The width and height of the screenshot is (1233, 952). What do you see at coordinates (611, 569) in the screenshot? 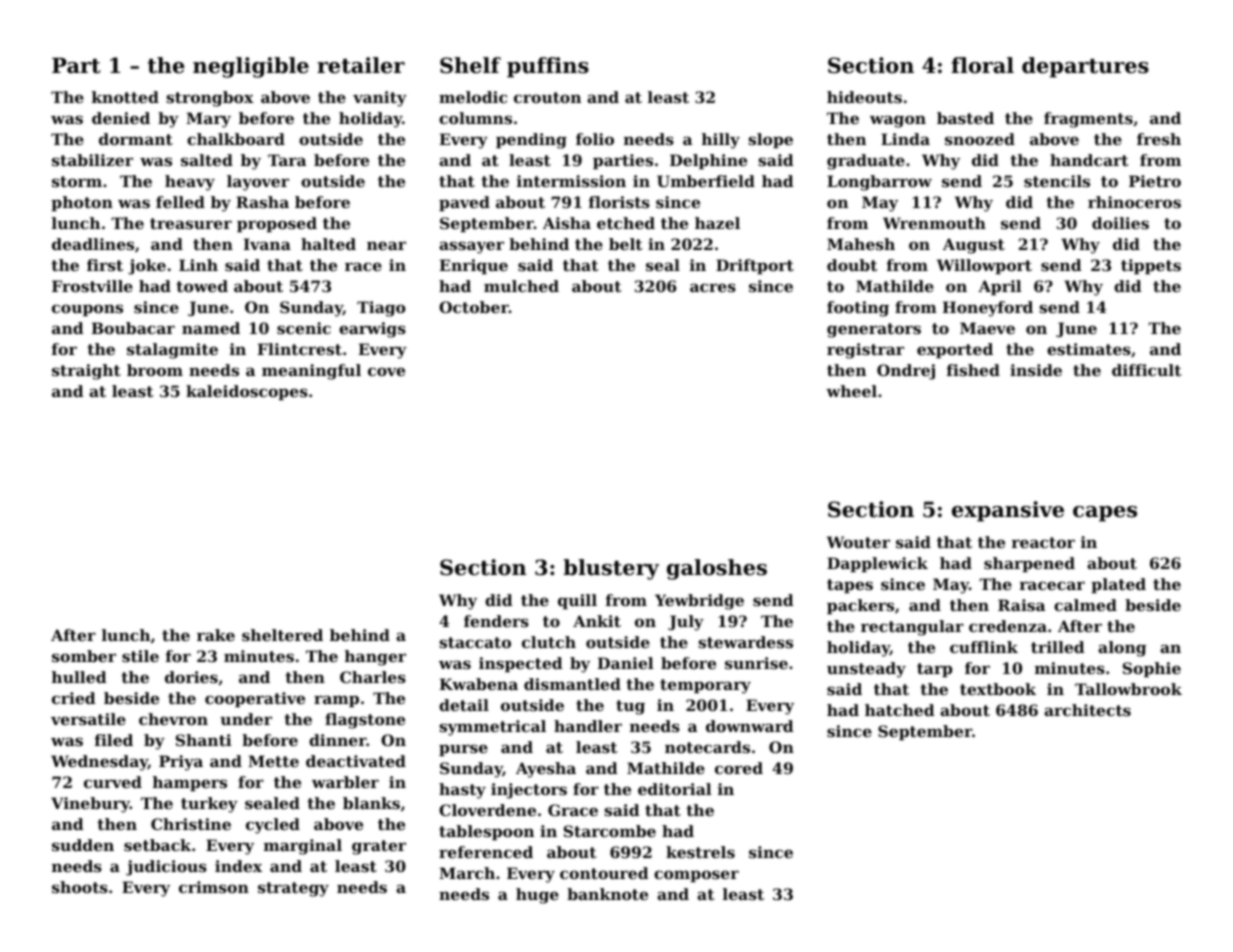
I see `blustery` at bounding box center [611, 569].
